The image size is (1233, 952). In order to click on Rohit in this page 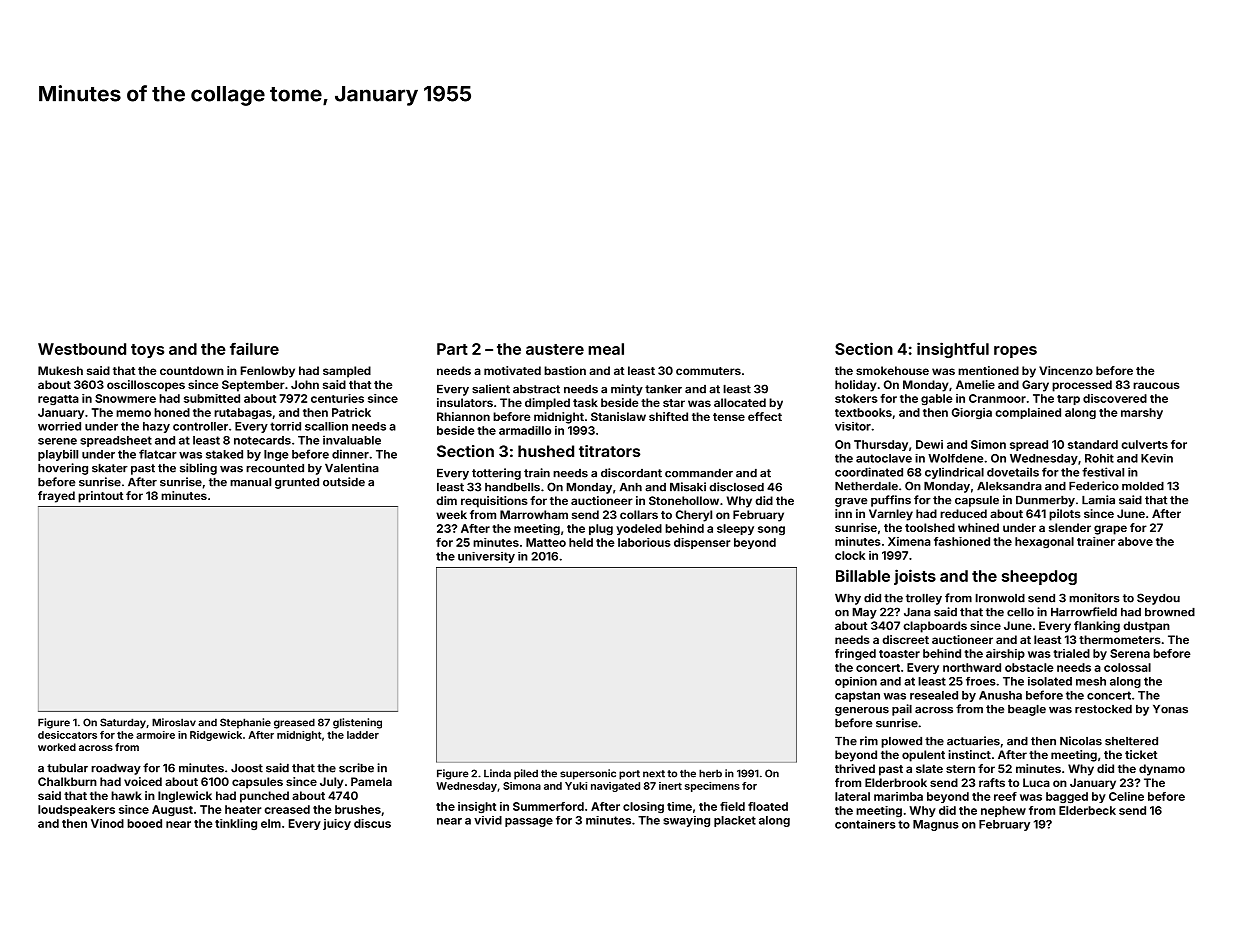, I will do `click(1099, 458)`.
